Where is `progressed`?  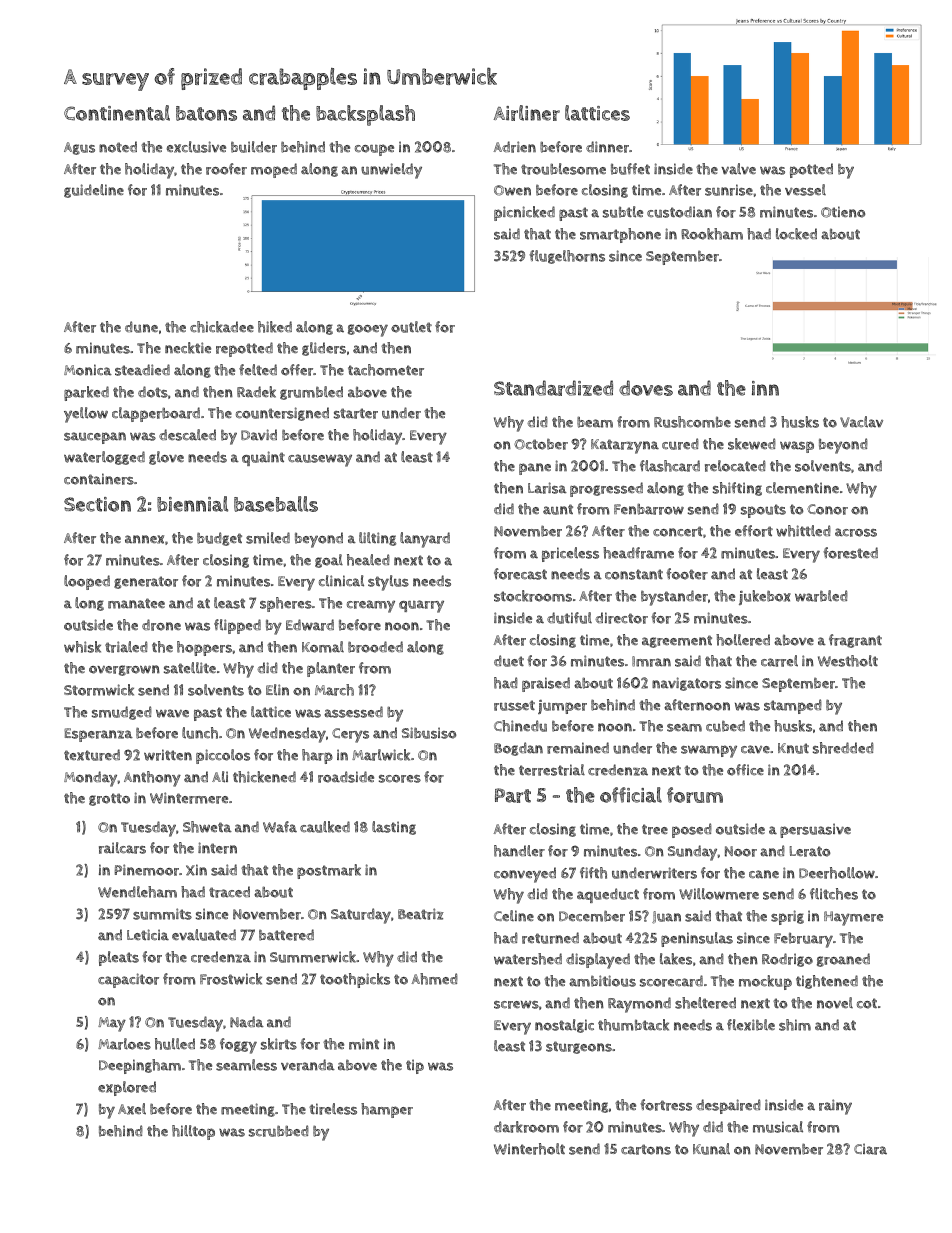
progressed is located at coordinates (606, 489).
